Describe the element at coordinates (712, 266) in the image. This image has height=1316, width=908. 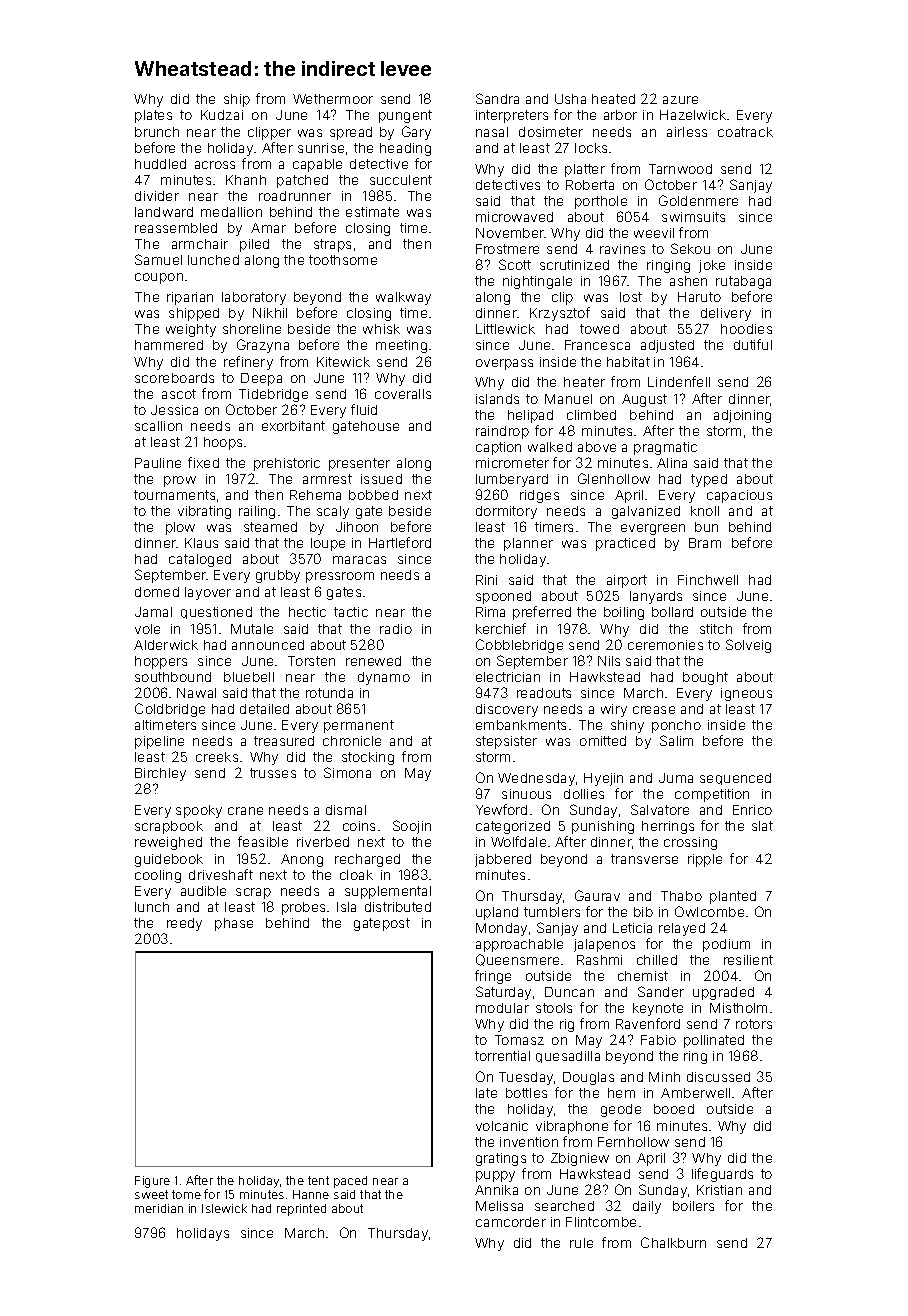
I see `joke` at that location.
